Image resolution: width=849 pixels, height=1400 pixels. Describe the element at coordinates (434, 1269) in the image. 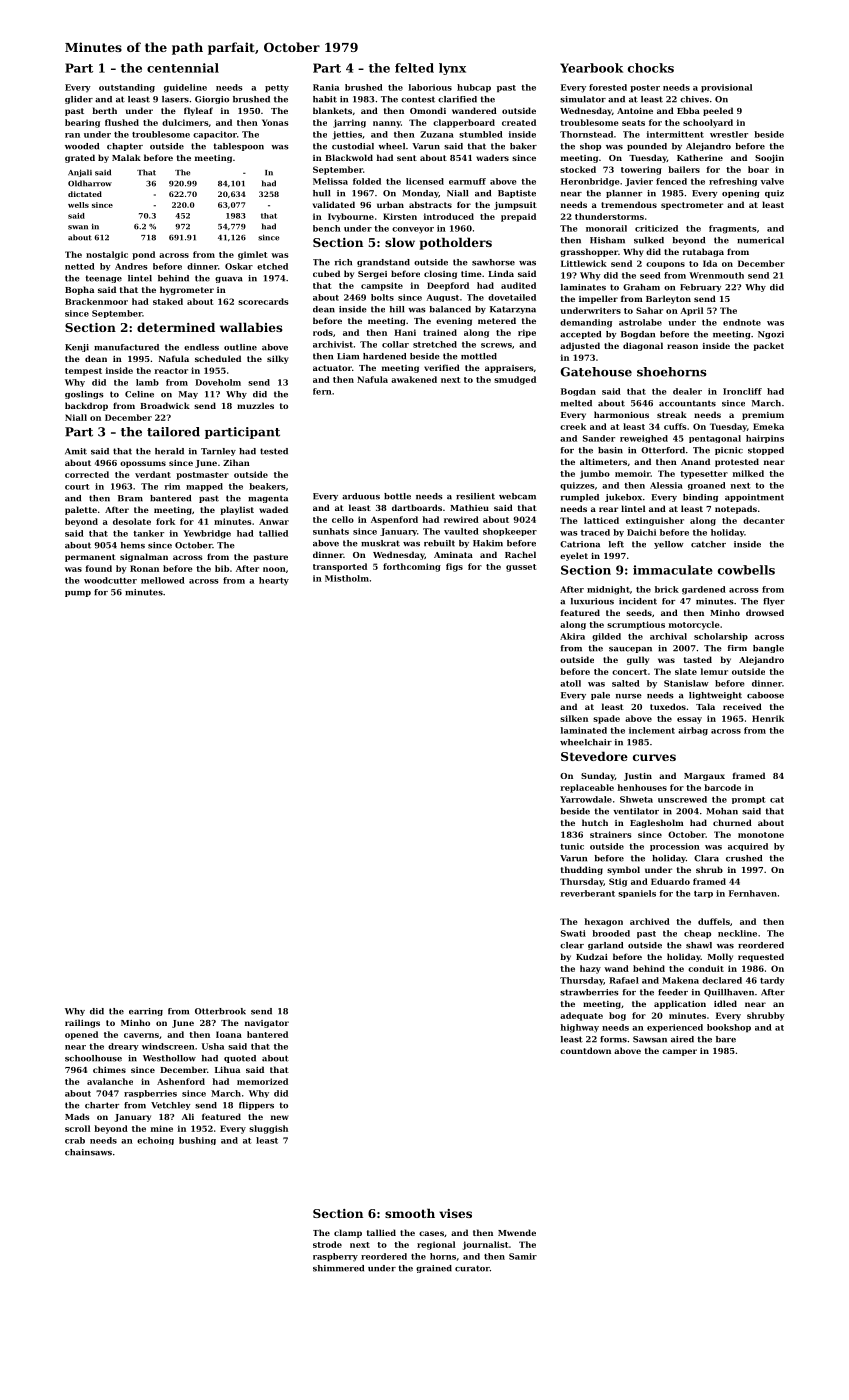

I see `grained` at that location.
